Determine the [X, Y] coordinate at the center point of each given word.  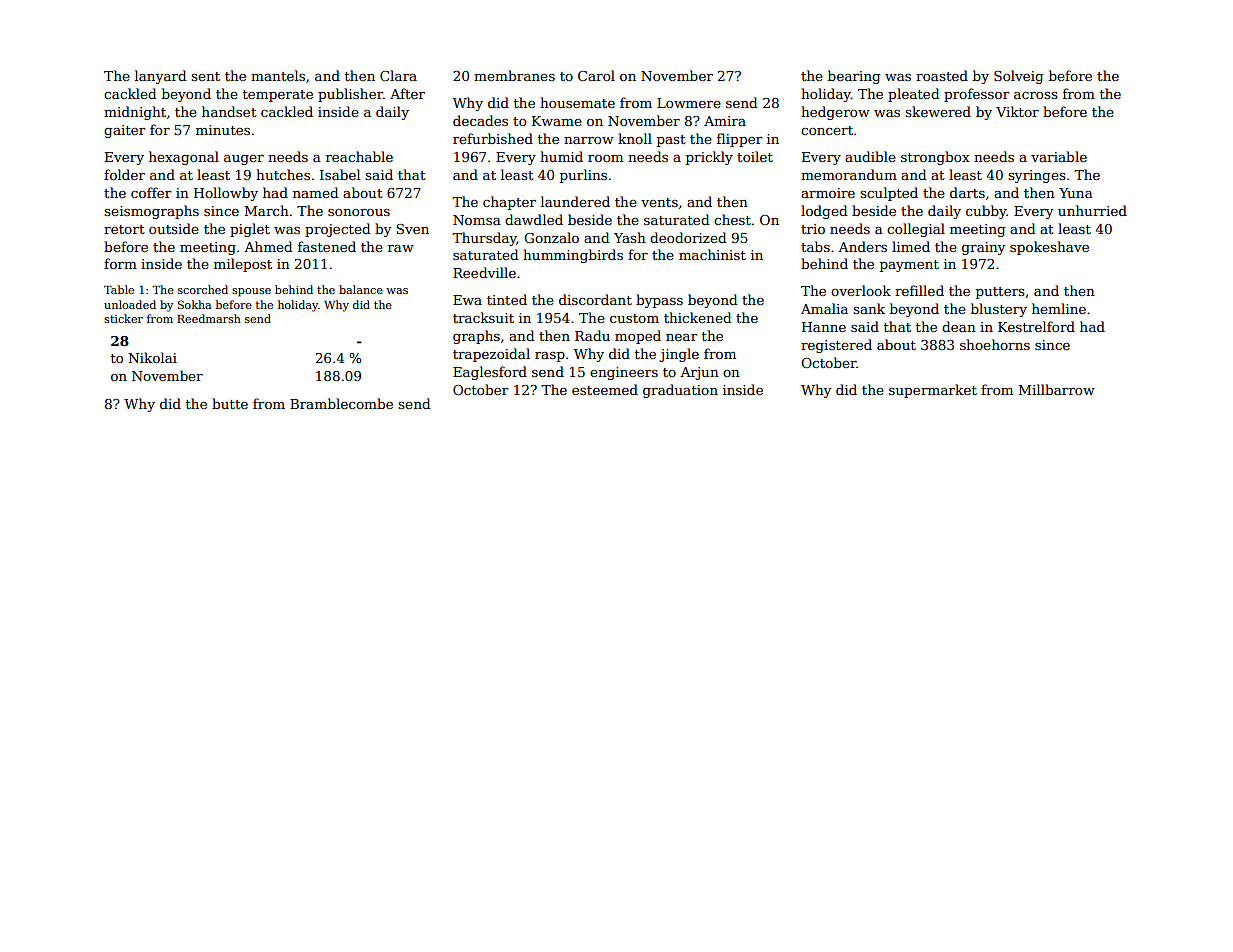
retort [124, 229]
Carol [596, 75]
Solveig [1018, 77]
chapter [509, 203]
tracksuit [483, 317]
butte [230, 403]
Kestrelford [1036, 326]
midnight [135, 113]
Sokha [194, 304]
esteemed [605, 389]
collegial [916, 230]
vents [659, 202]
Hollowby [226, 194]
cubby [986, 212]
